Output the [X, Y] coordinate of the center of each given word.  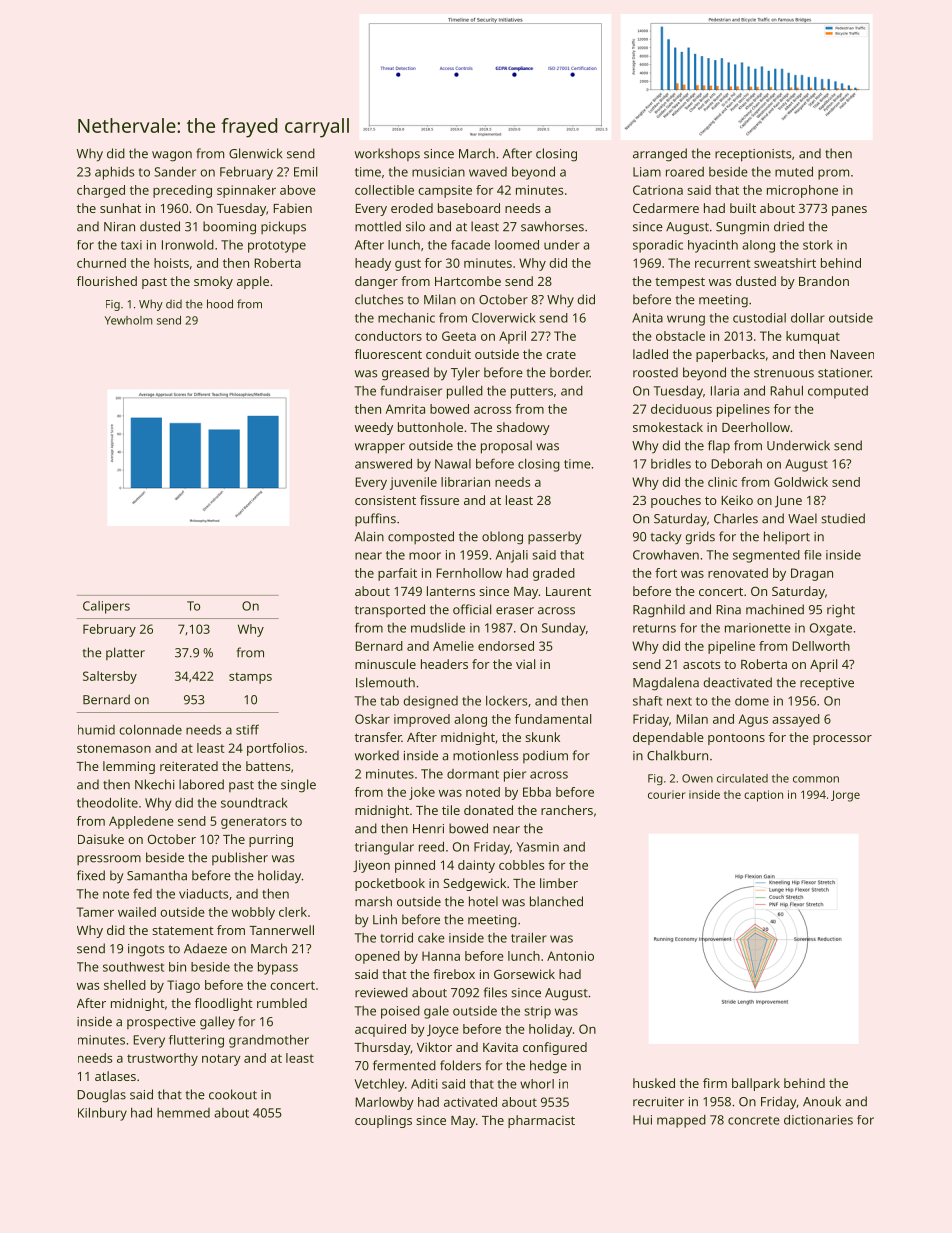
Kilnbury [102, 1114]
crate [561, 354]
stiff [247, 729]
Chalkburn [677, 755]
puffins [375, 519]
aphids [114, 173]
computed [838, 392]
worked [377, 755]
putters [532, 393]
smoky [213, 282]
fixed [91, 875]
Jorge [845, 796]
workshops [387, 154]
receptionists [753, 155]
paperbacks [730, 355]
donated [488, 810]
